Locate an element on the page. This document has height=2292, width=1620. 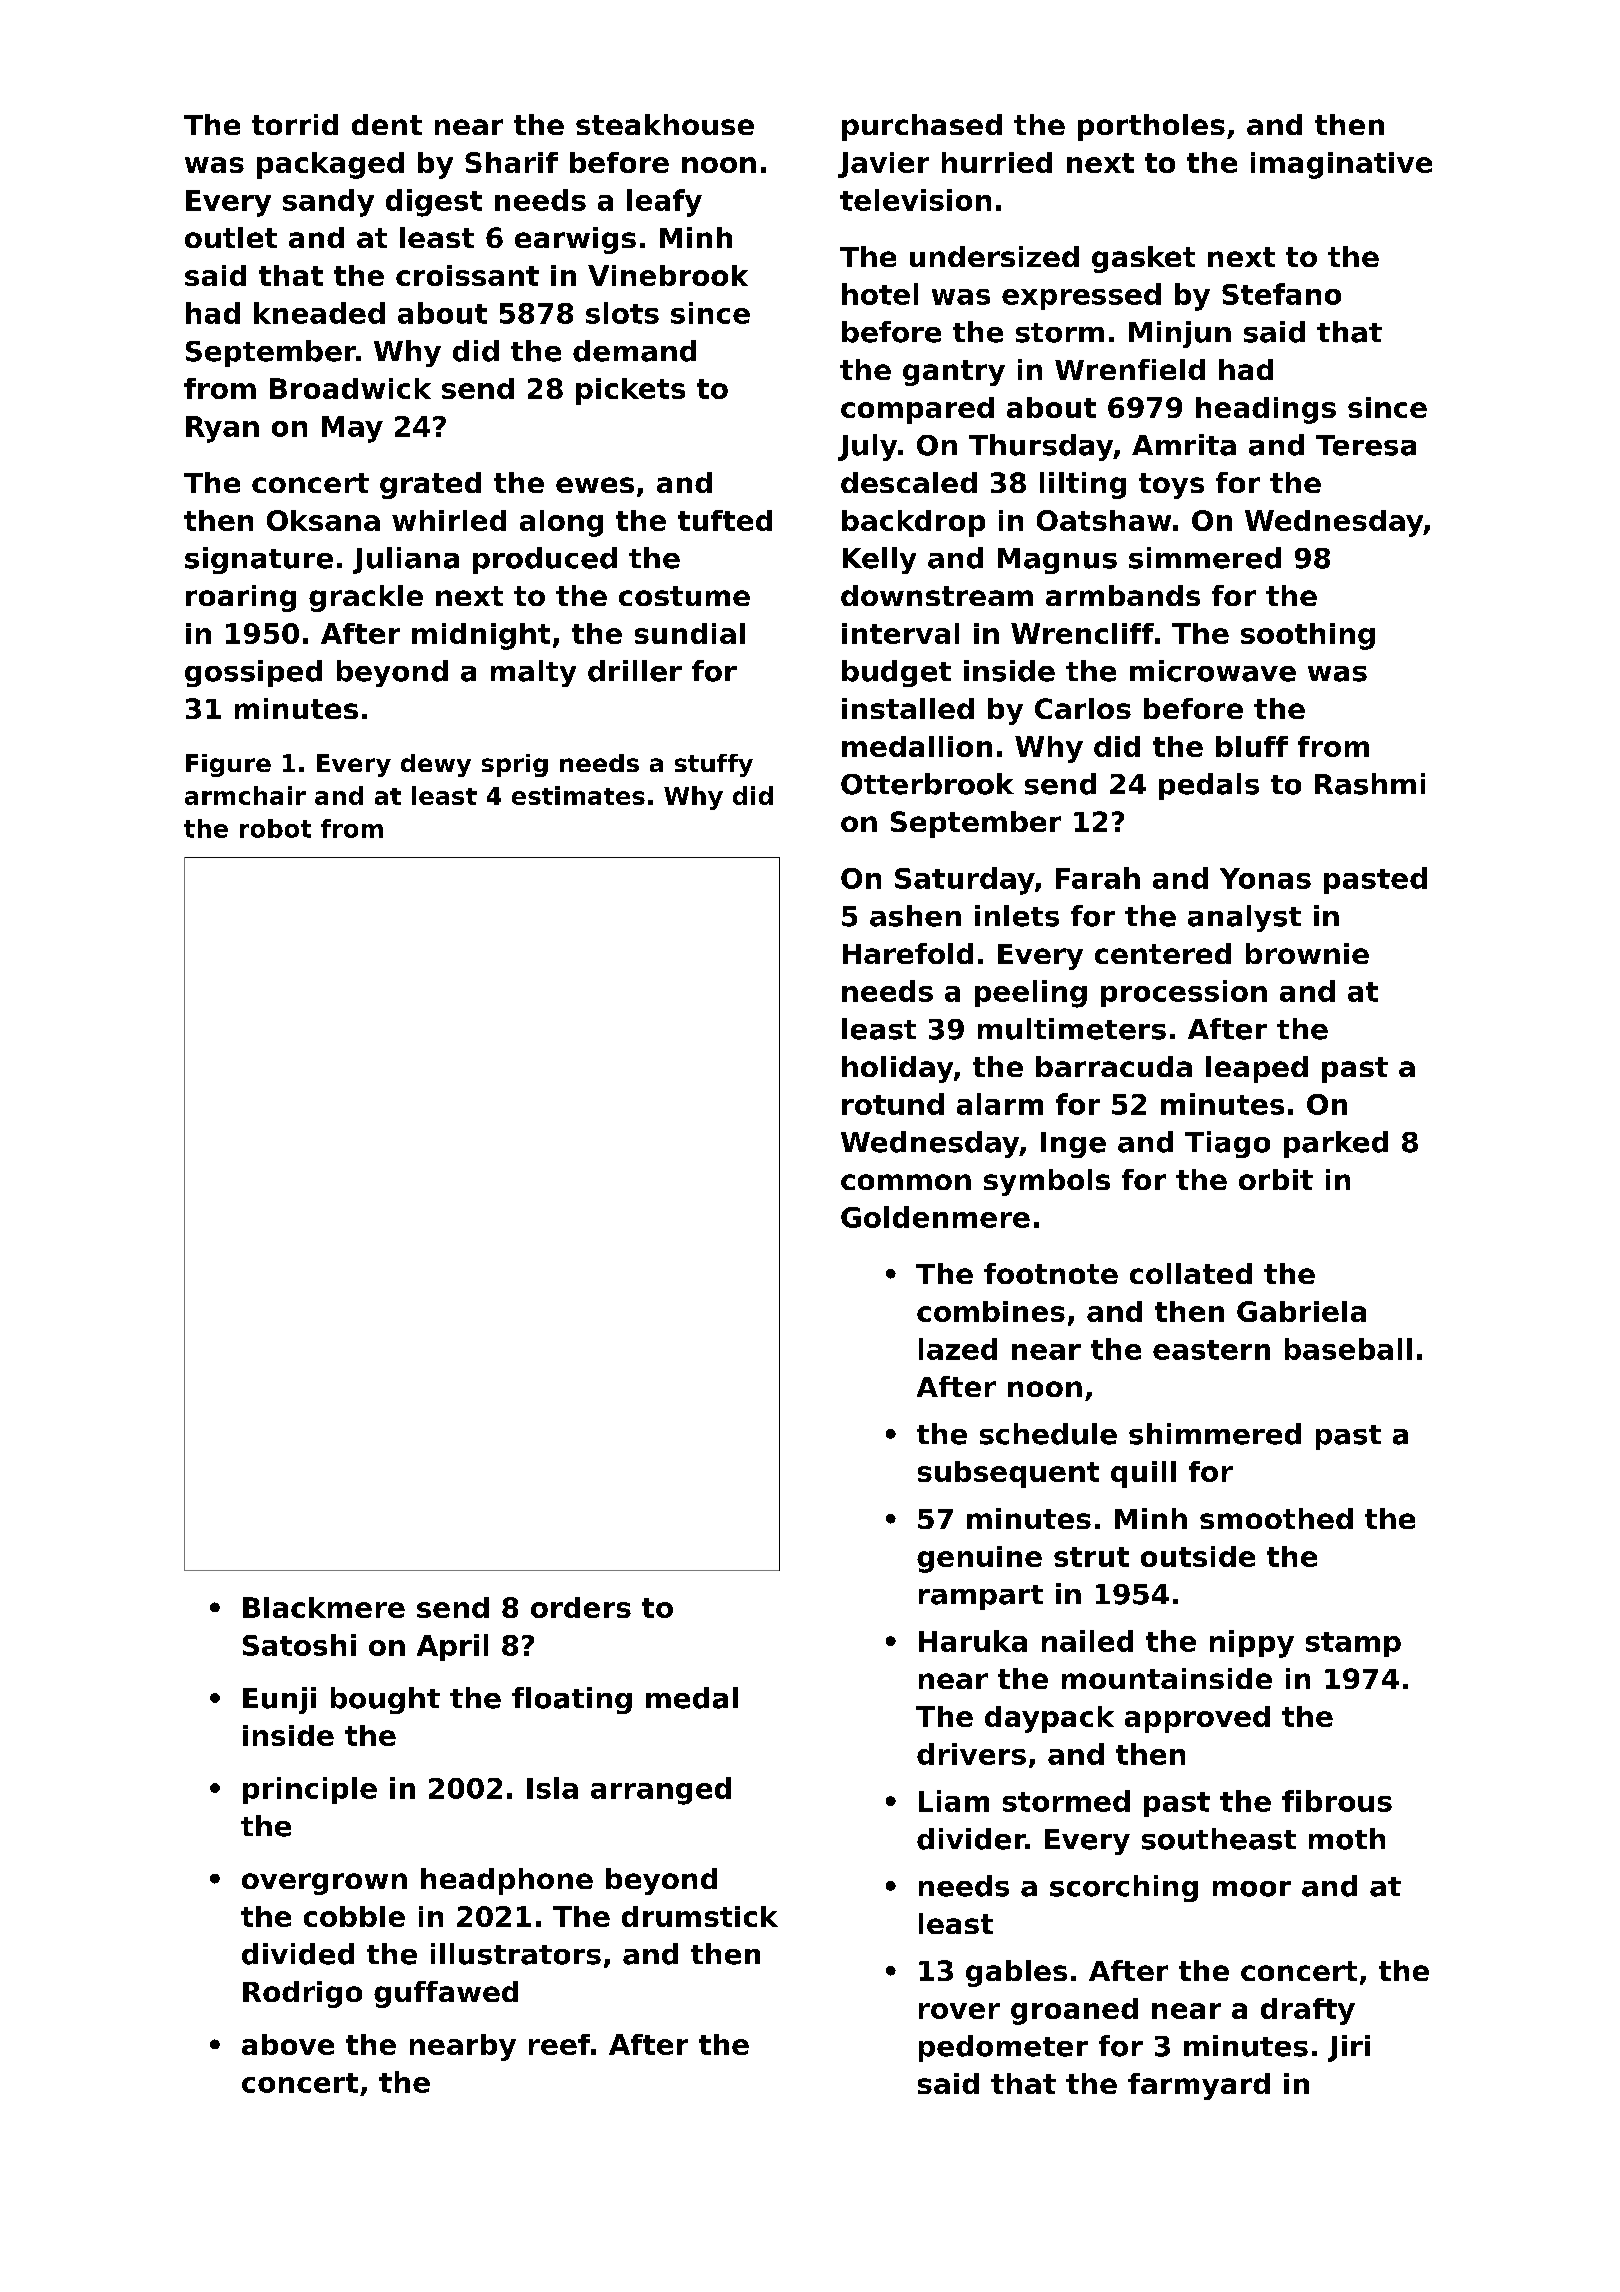
Otterbrook is located at coordinates (927, 784).
